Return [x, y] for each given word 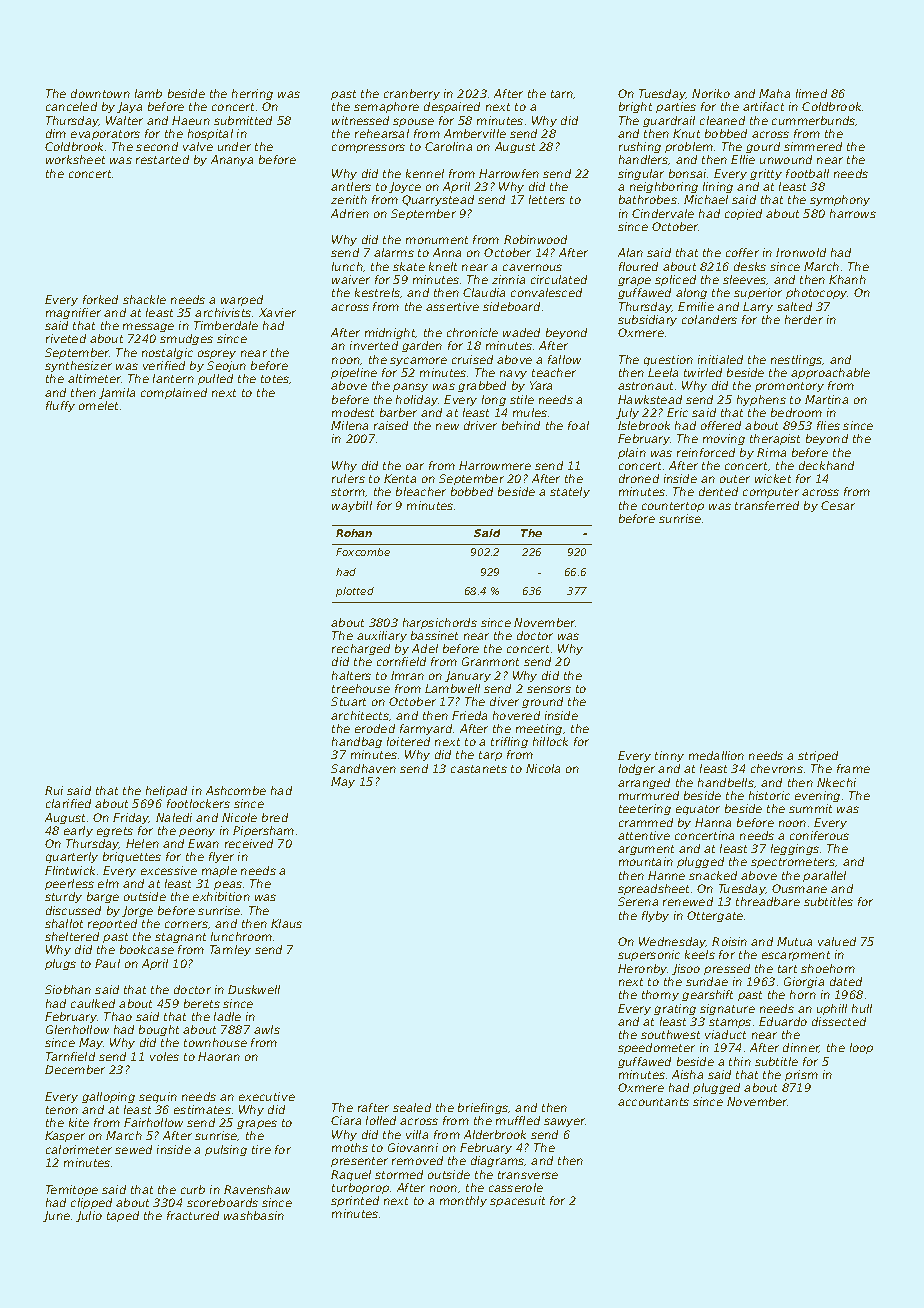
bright [635, 107]
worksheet [75, 159]
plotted [355, 592]
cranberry [412, 94]
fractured [193, 1215]
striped [818, 756]
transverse [528, 1175]
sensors [549, 689]
